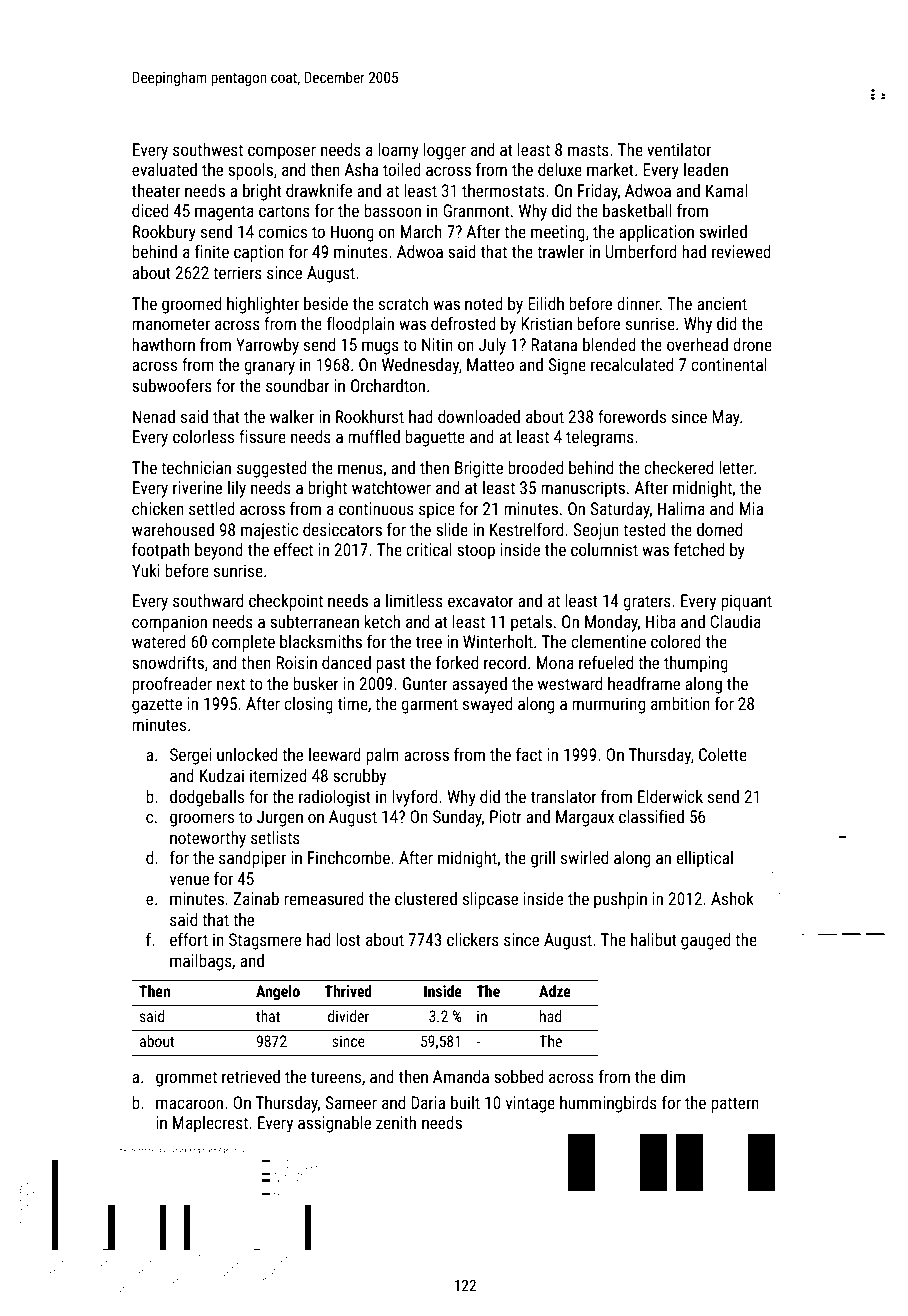 The image size is (908, 1316). I want to click on petals, so click(531, 623).
